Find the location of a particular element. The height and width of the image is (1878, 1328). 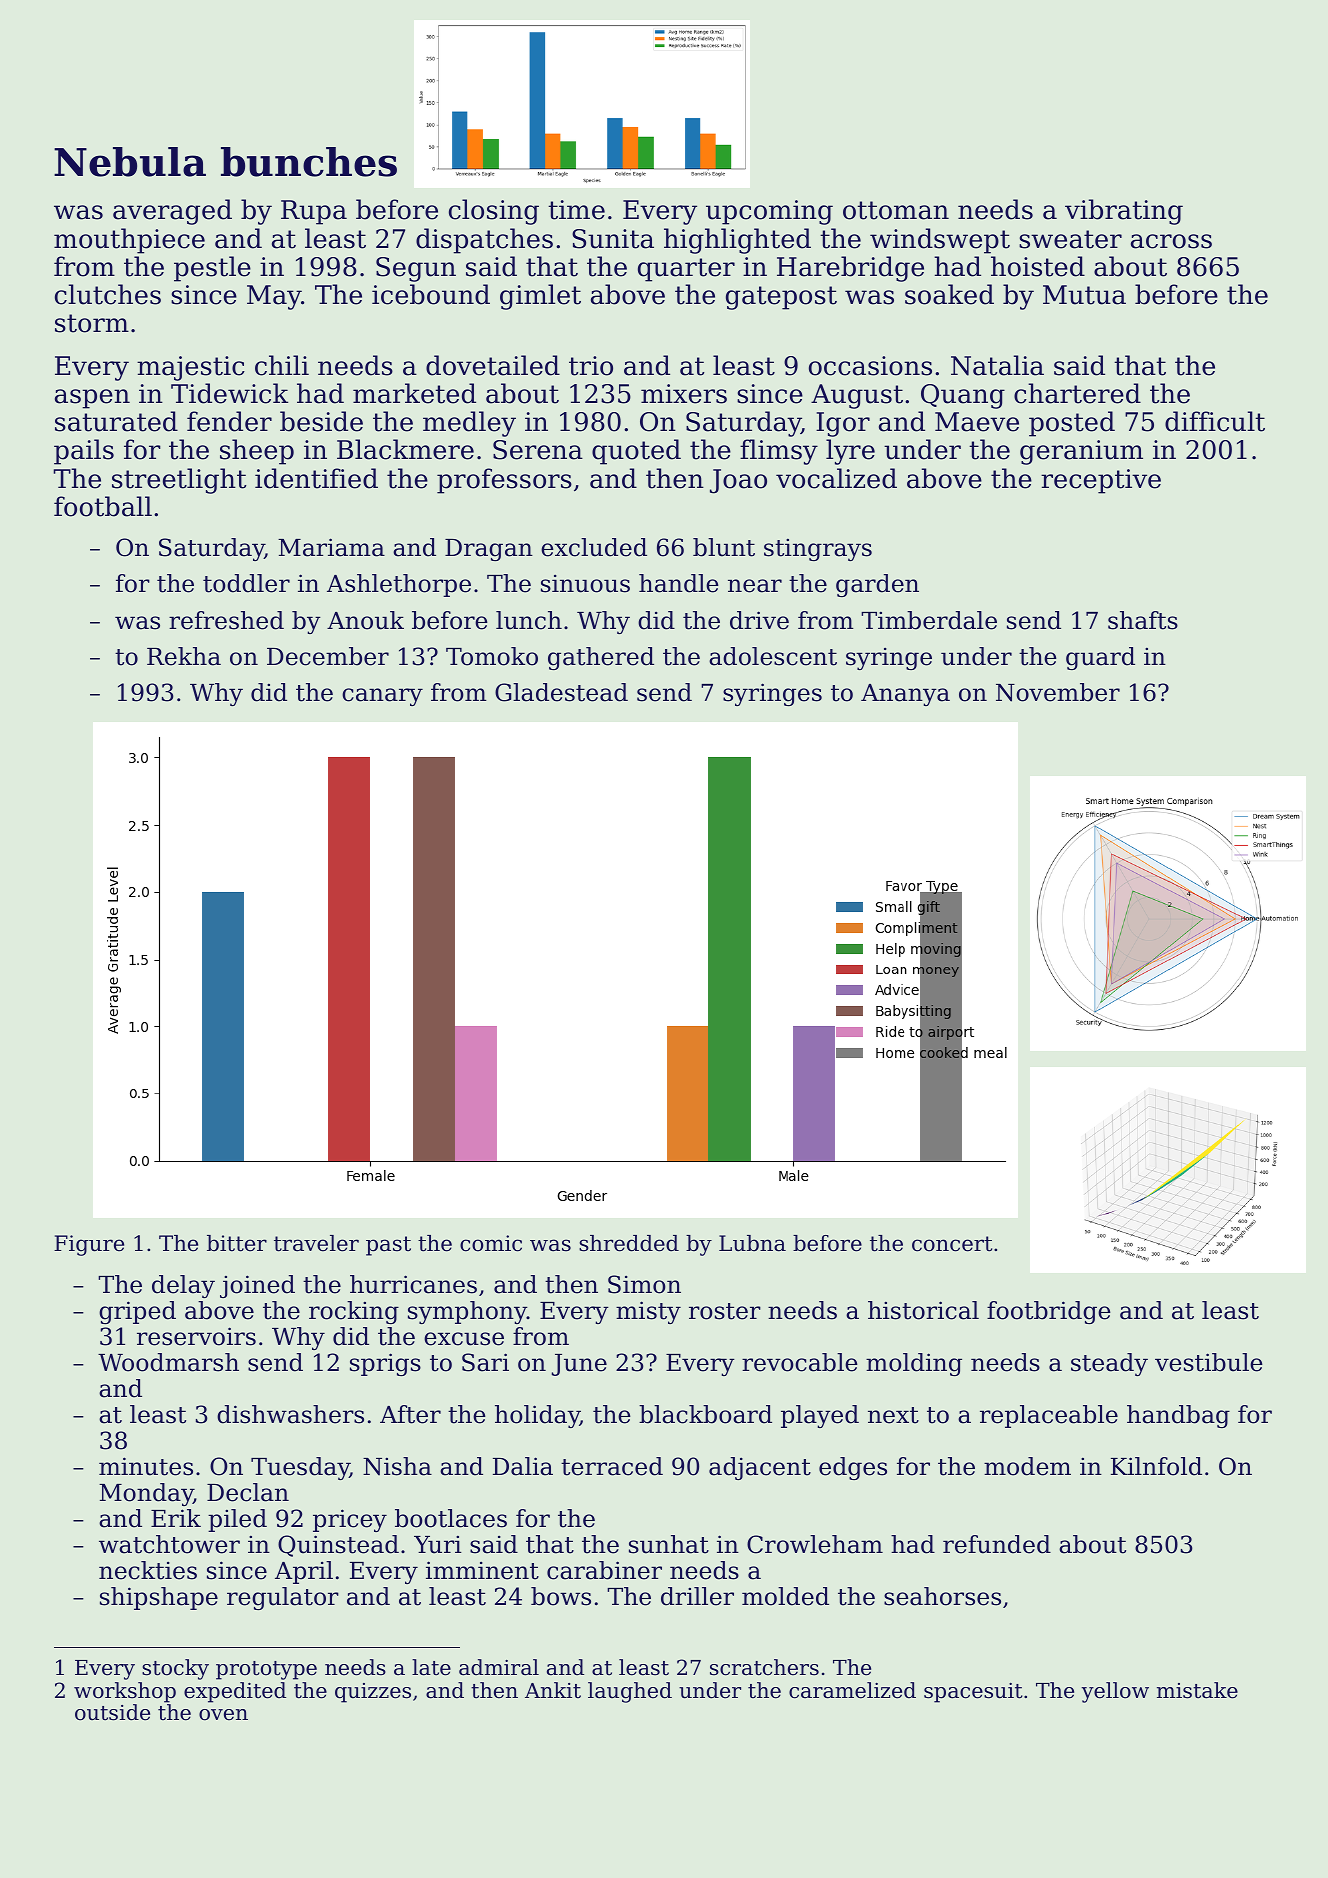

footbridge is located at coordinates (1049, 1312).
